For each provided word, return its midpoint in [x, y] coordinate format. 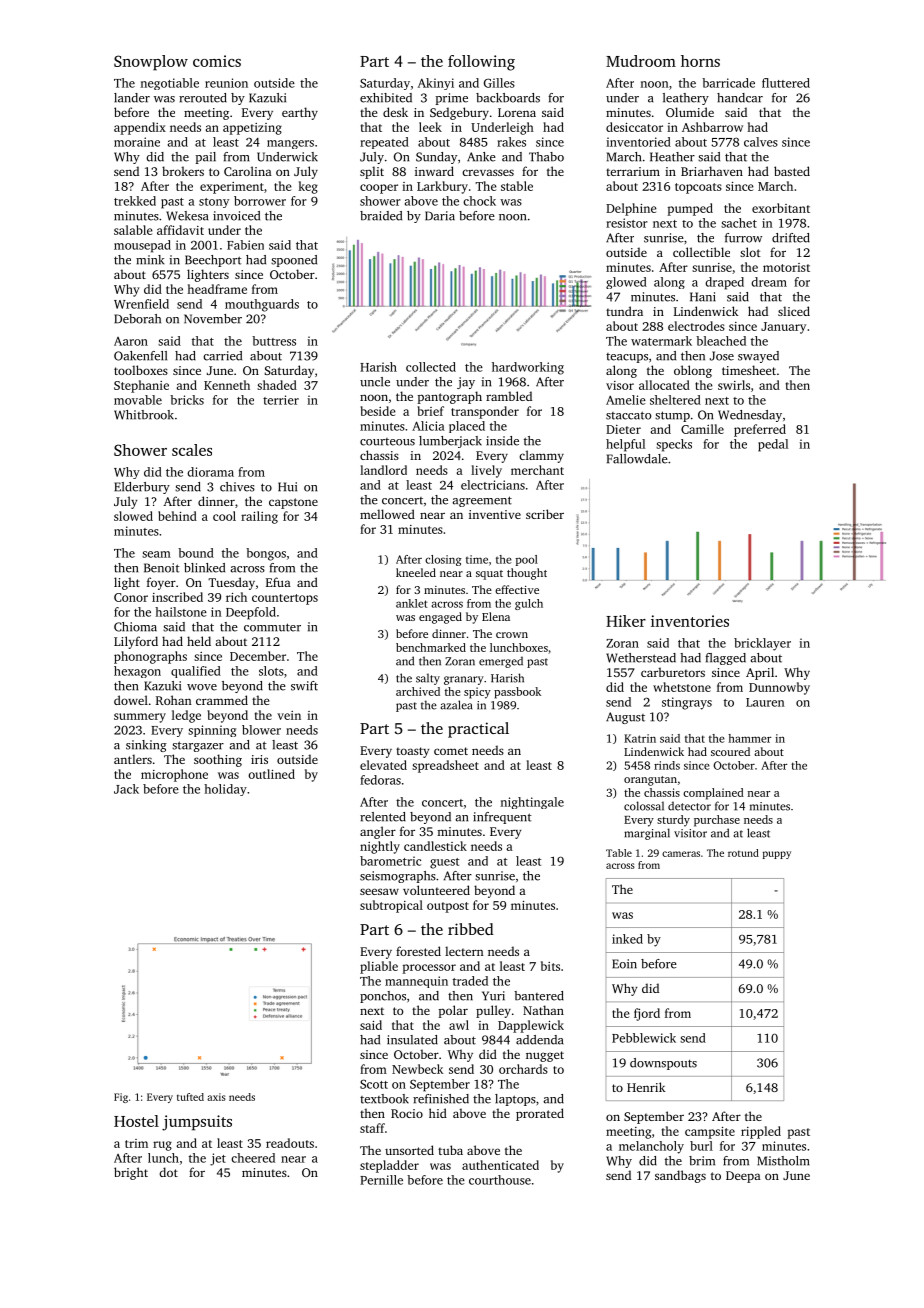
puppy [777, 855]
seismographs [398, 877]
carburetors [673, 672]
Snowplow [151, 63]
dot [168, 1172]
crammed [222, 700]
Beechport [213, 261]
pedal [773, 445]
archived [418, 691]
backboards [508, 98]
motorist [786, 267]
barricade [728, 83]
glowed [626, 283]
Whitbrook [144, 415]
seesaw [379, 891]
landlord [383, 470]
